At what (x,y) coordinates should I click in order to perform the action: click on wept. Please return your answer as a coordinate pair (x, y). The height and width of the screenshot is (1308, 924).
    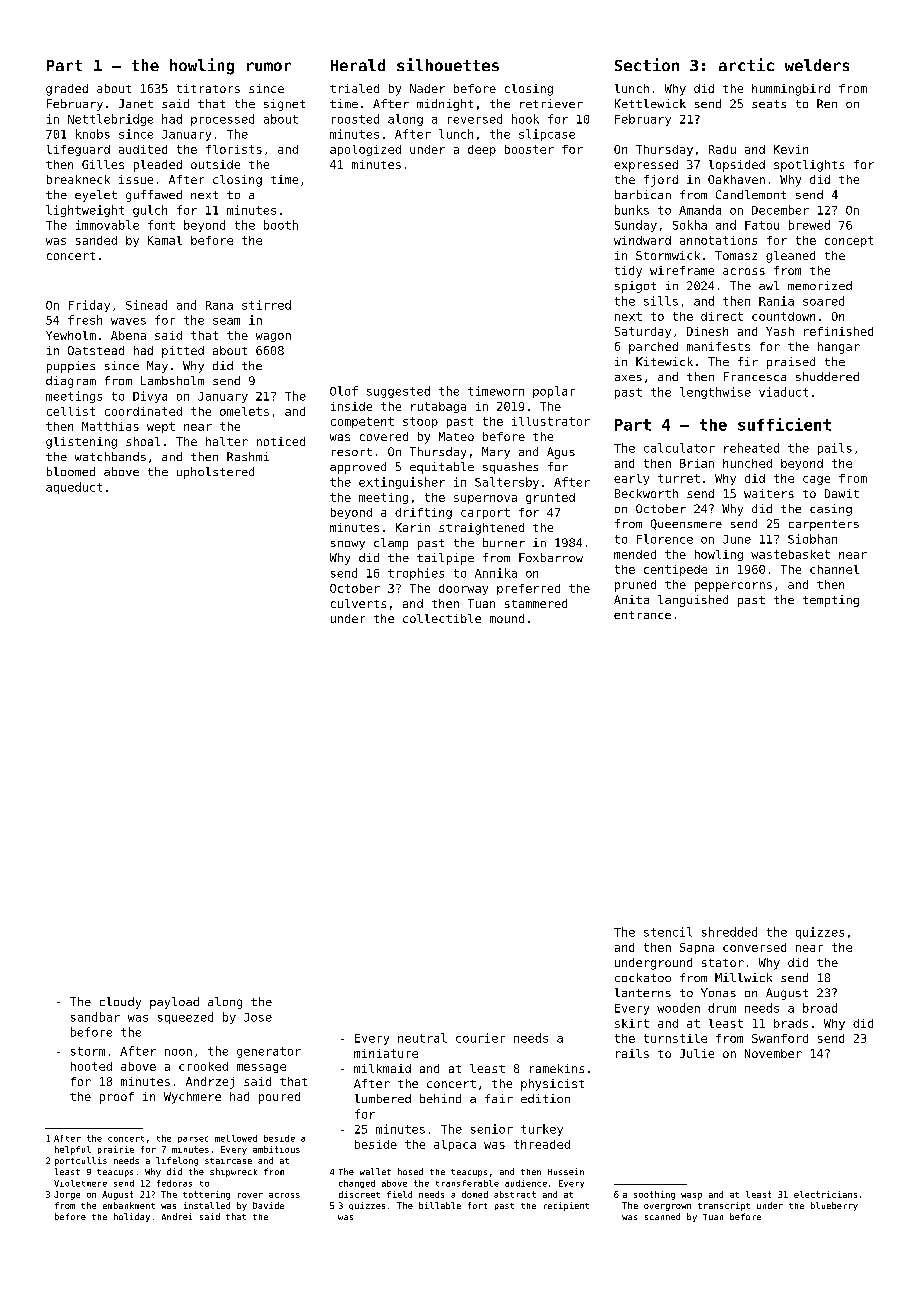
    Looking at the image, I should click on (161, 427).
